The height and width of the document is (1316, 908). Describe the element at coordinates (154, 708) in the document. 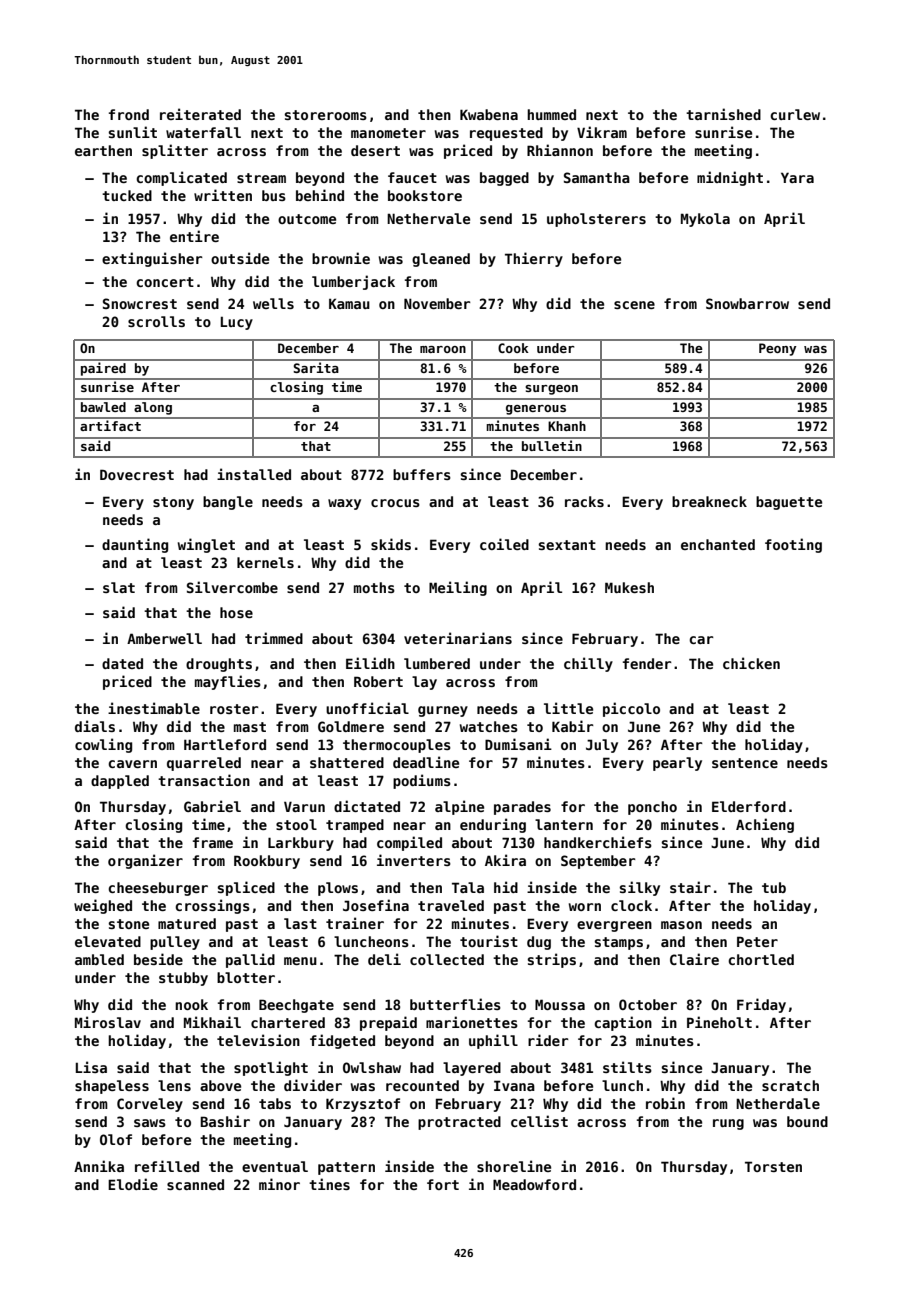

I see `inestimable` at that location.
